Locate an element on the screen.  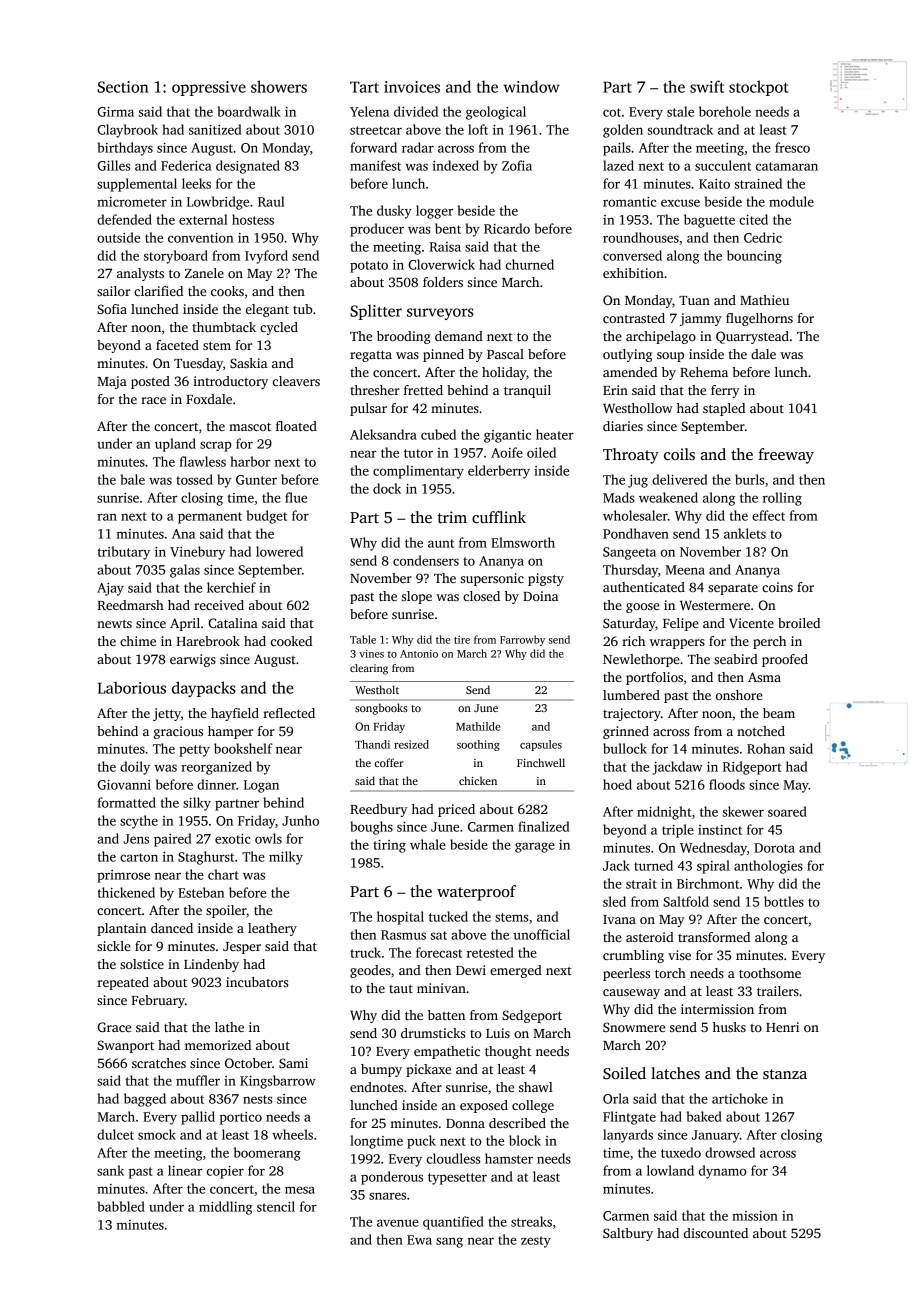
goose is located at coordinates (643, 608).
